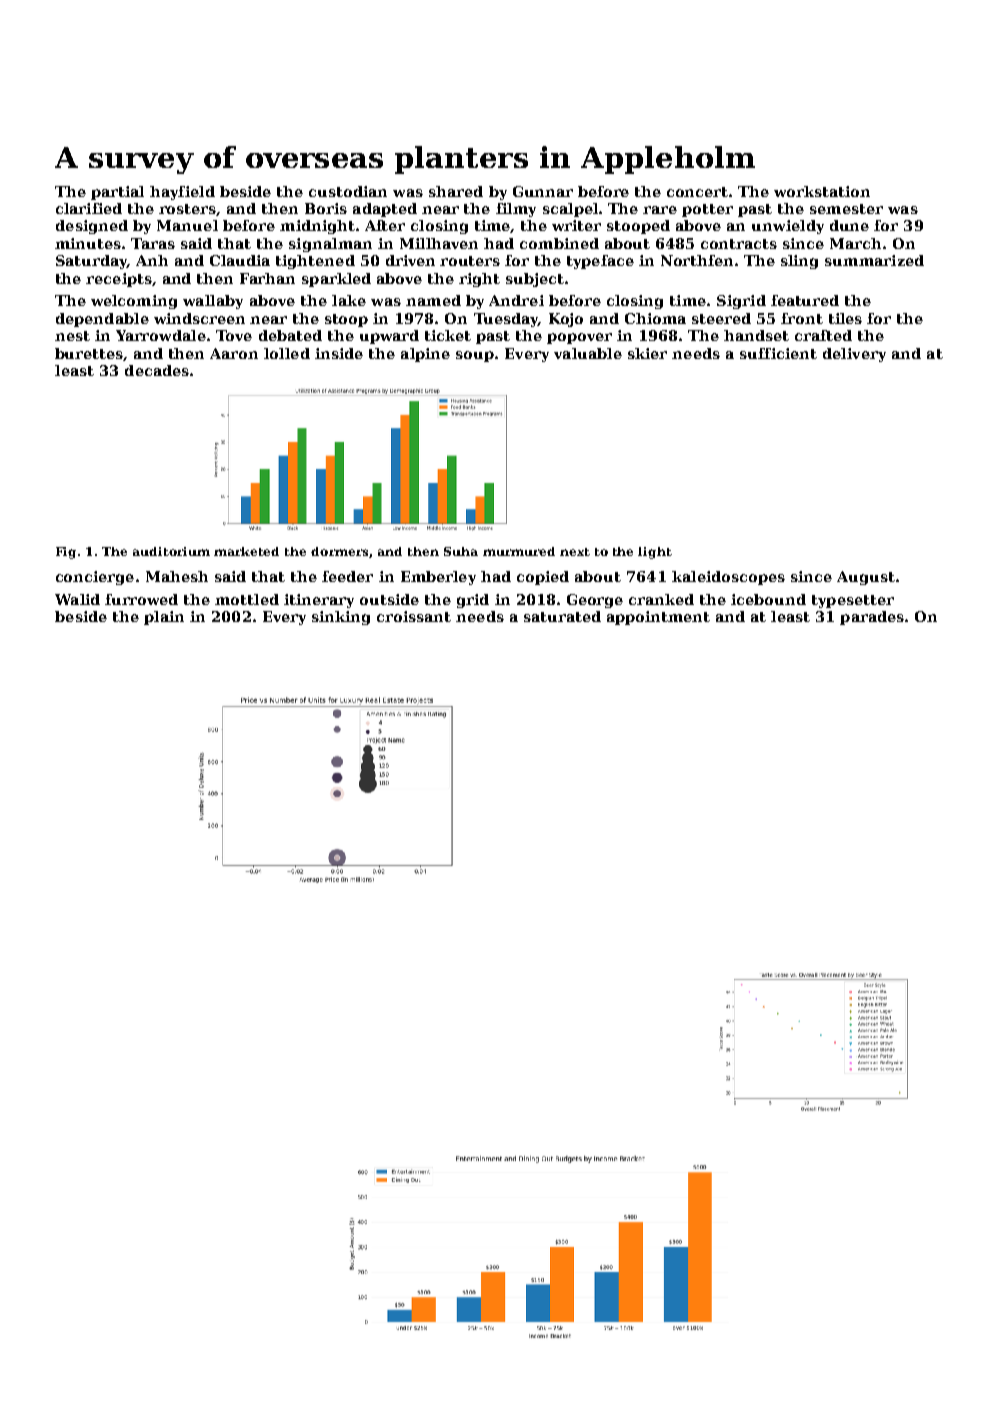 This page has width=998, height=1418. What do you see at coordinates (157, 370) in the page?
I see `decades` at bounding box center [157, 370].
